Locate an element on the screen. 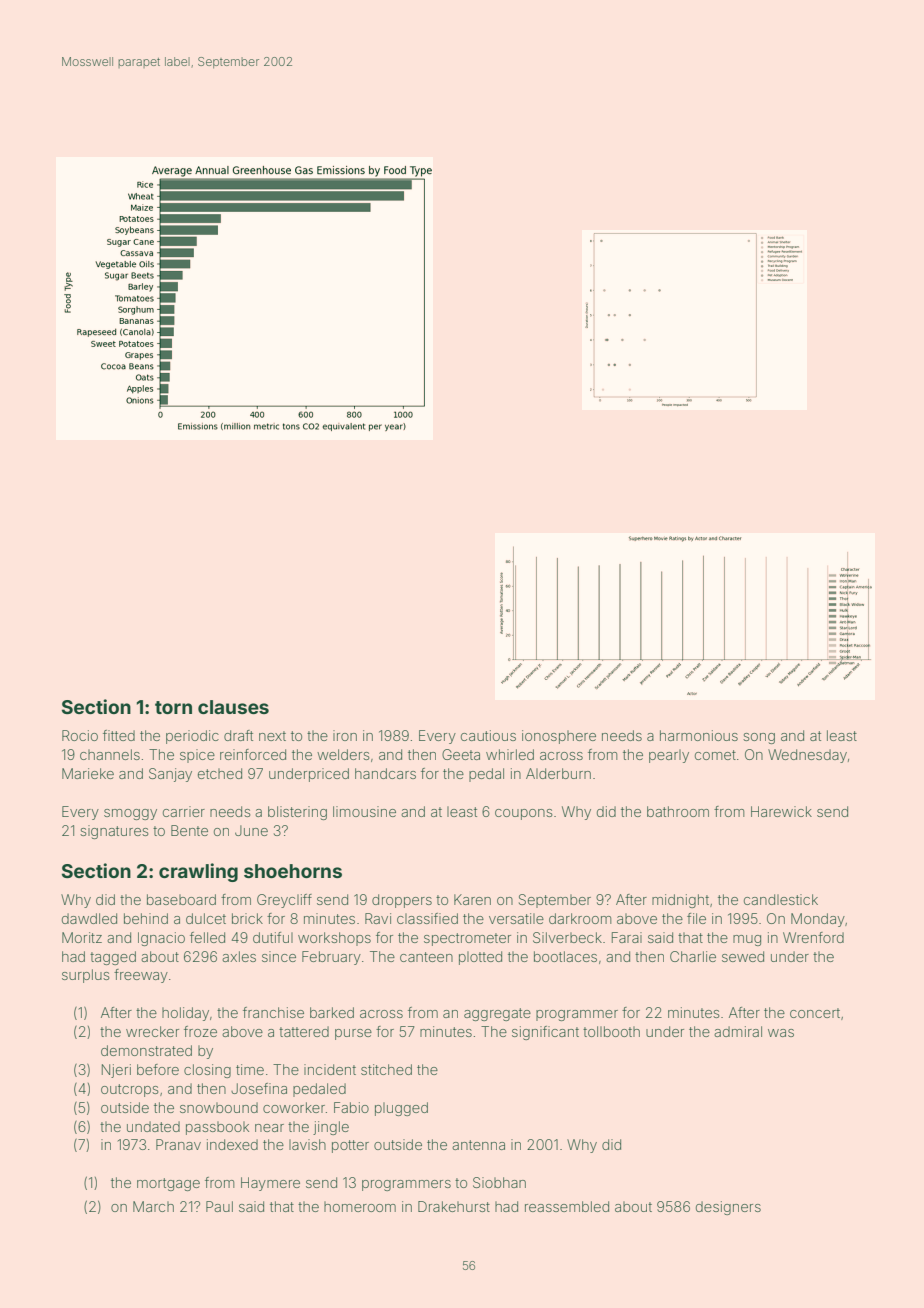 The height and width of the screenshot is (1308, 924). mortgage is located at coordinates (168, 1184).
